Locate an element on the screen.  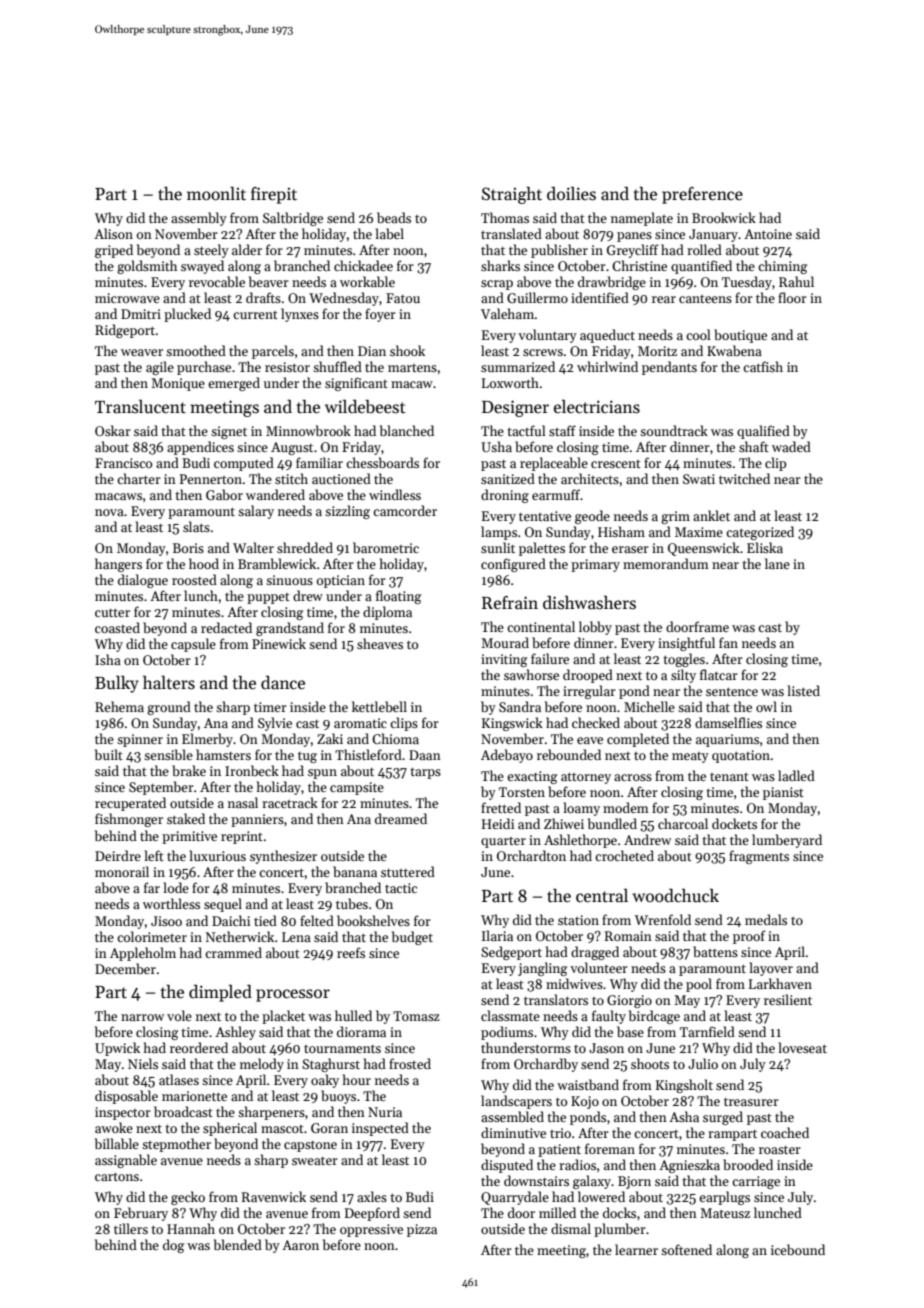
Ravenwick is located at coordinates (274, 1196).
